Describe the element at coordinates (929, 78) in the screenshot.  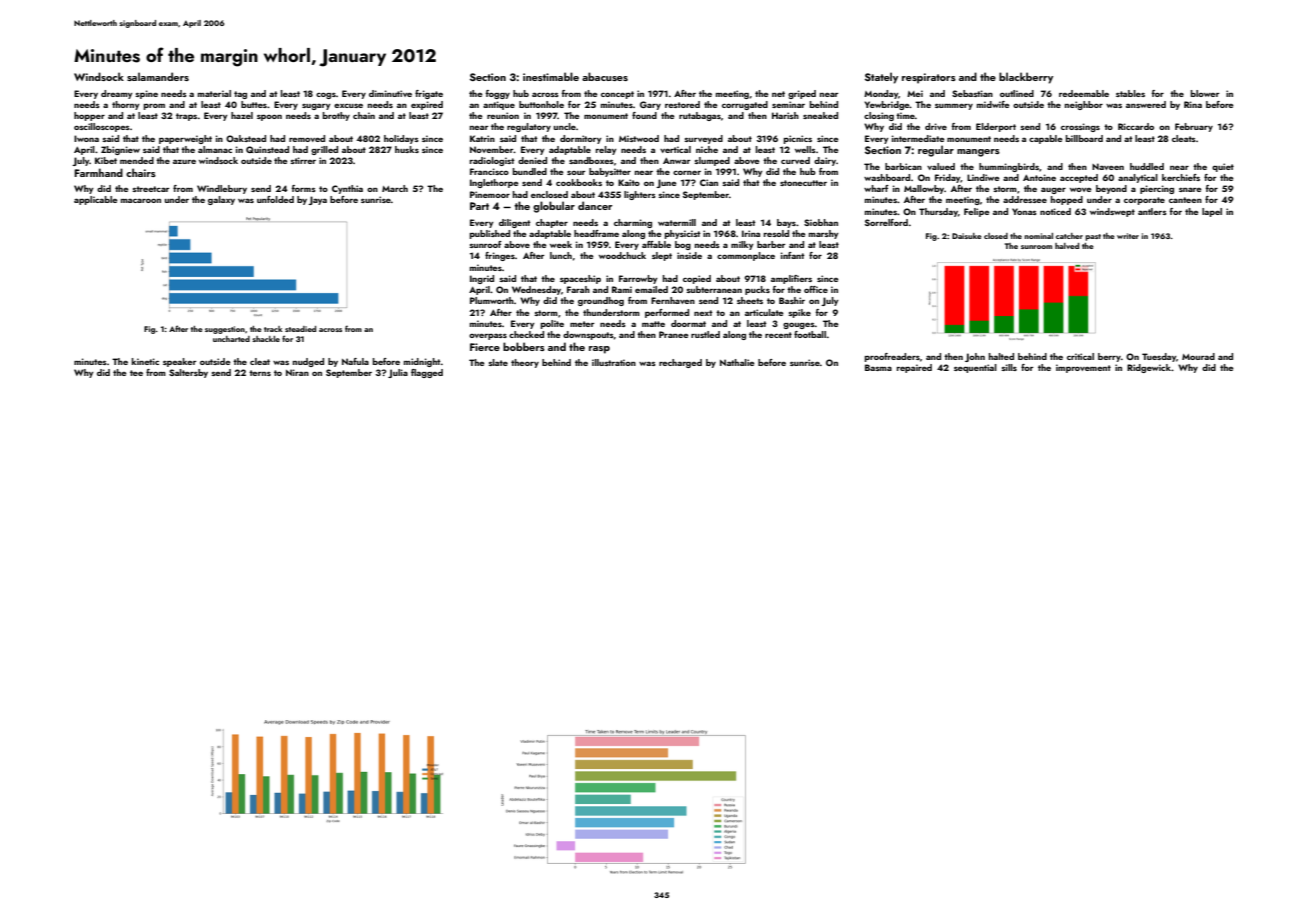
I see `respirators` at that location.
